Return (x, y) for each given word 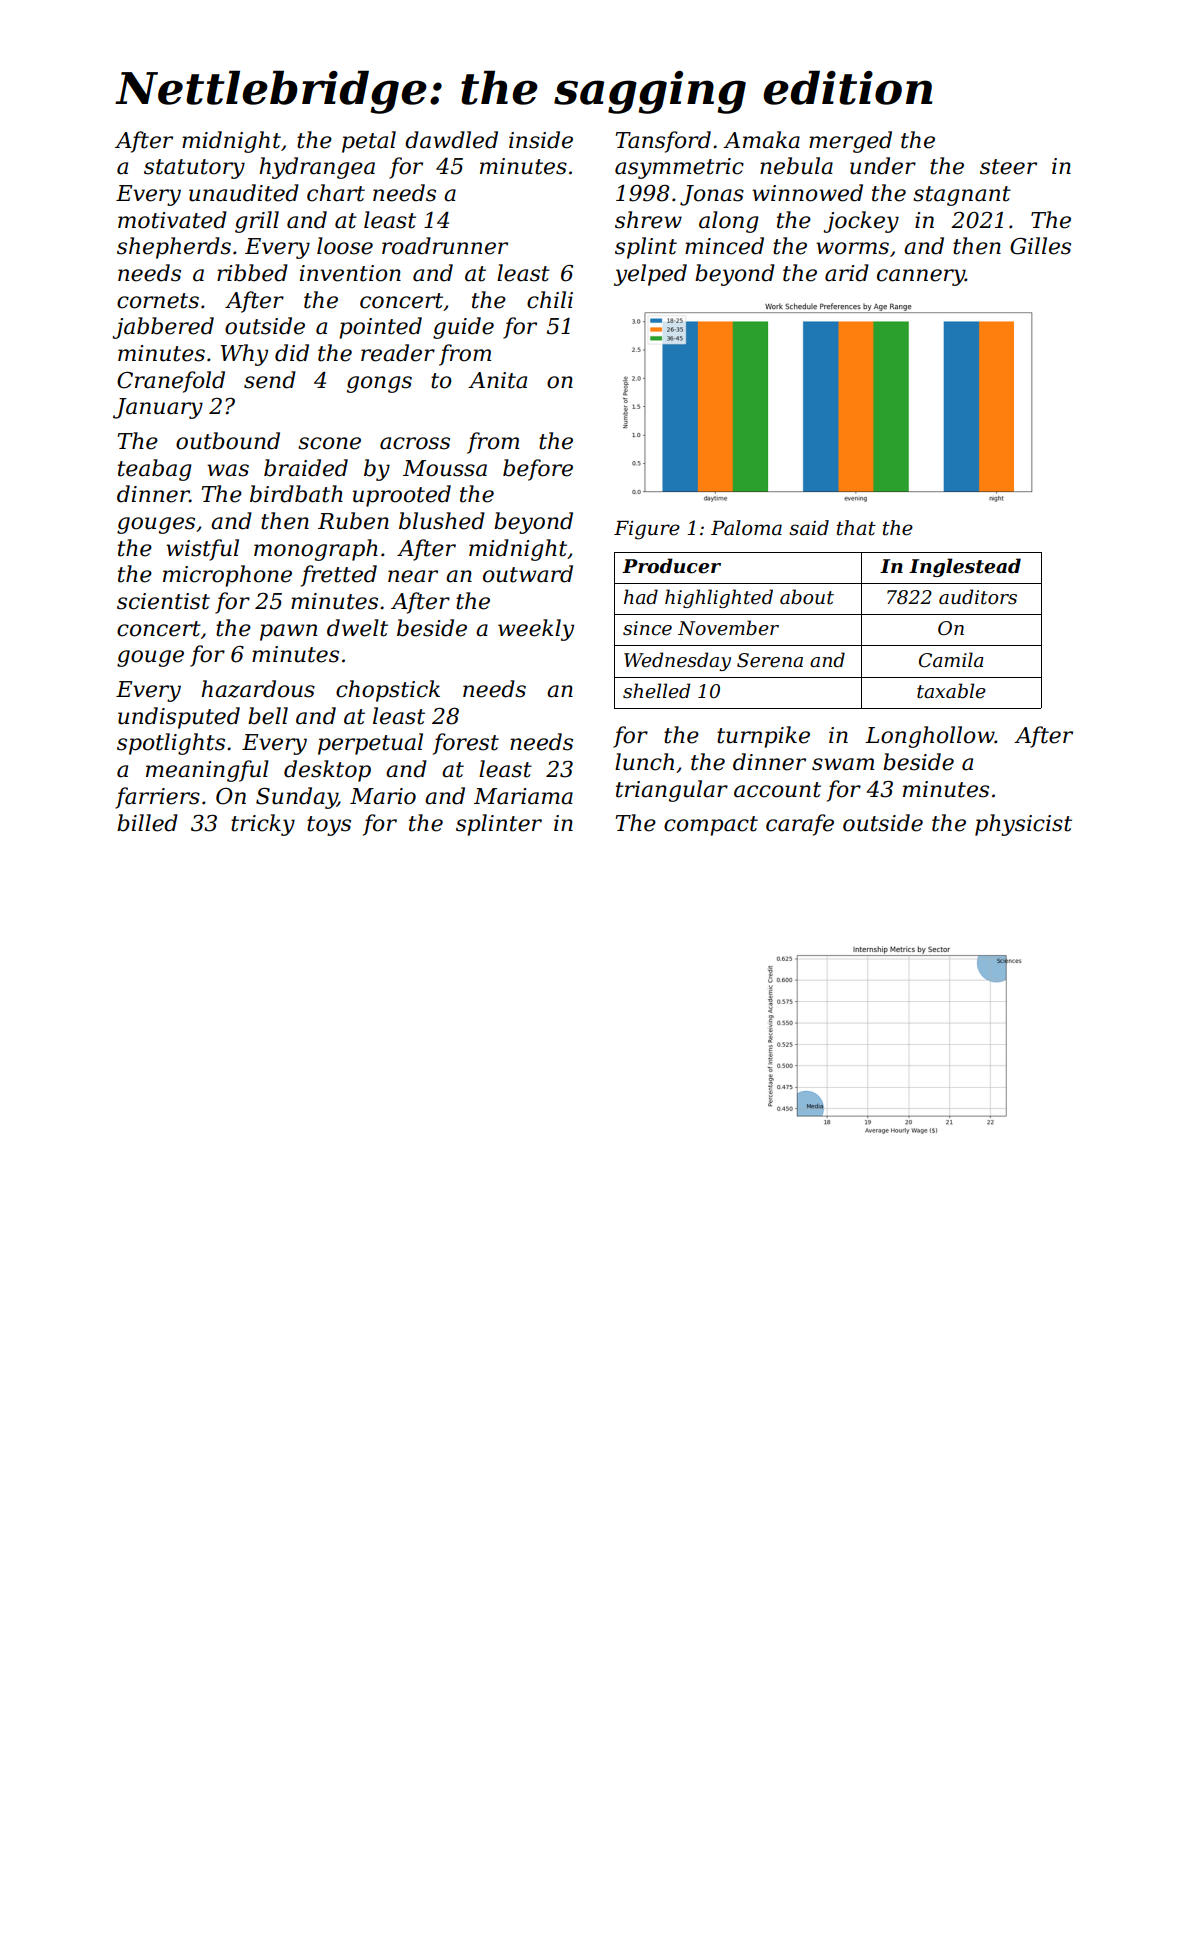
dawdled (451, 140)
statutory (194, 169)
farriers (157, 798)
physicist (1023, 825)
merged (850, 142)
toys (329, 826)
